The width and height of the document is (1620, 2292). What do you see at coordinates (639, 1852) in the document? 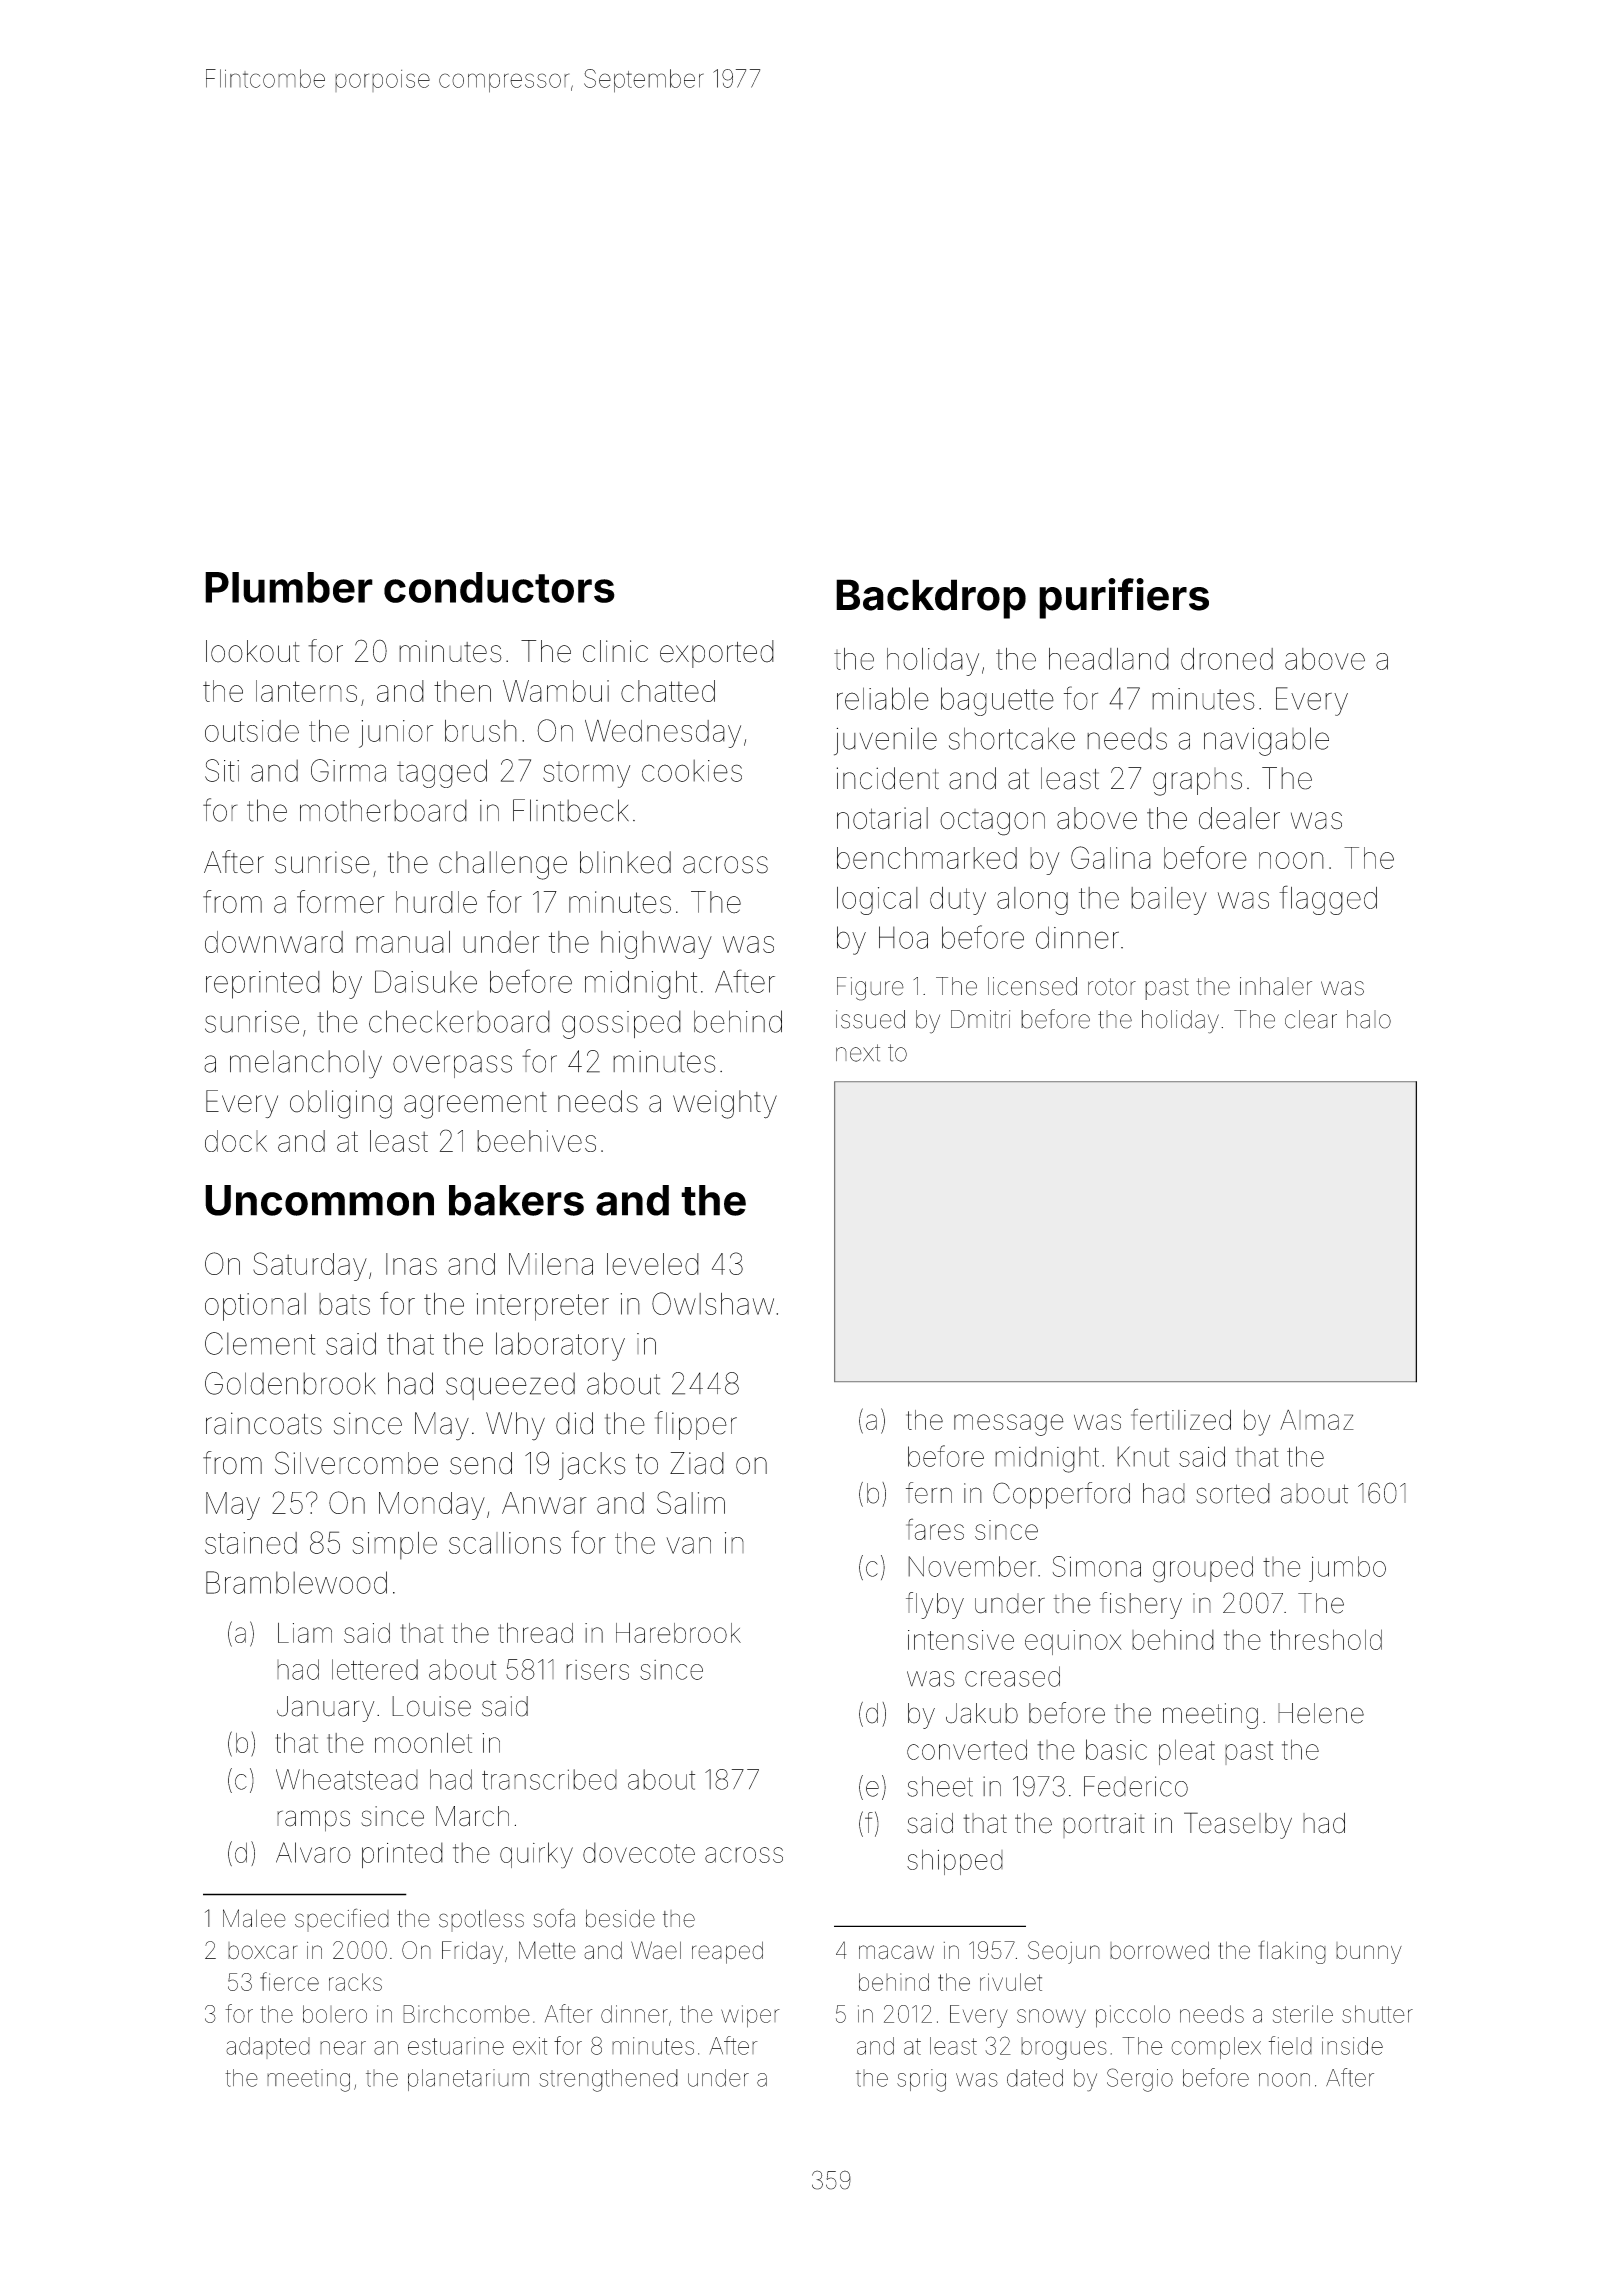
I see `dovecote` at bounding box center [639, 1852].
